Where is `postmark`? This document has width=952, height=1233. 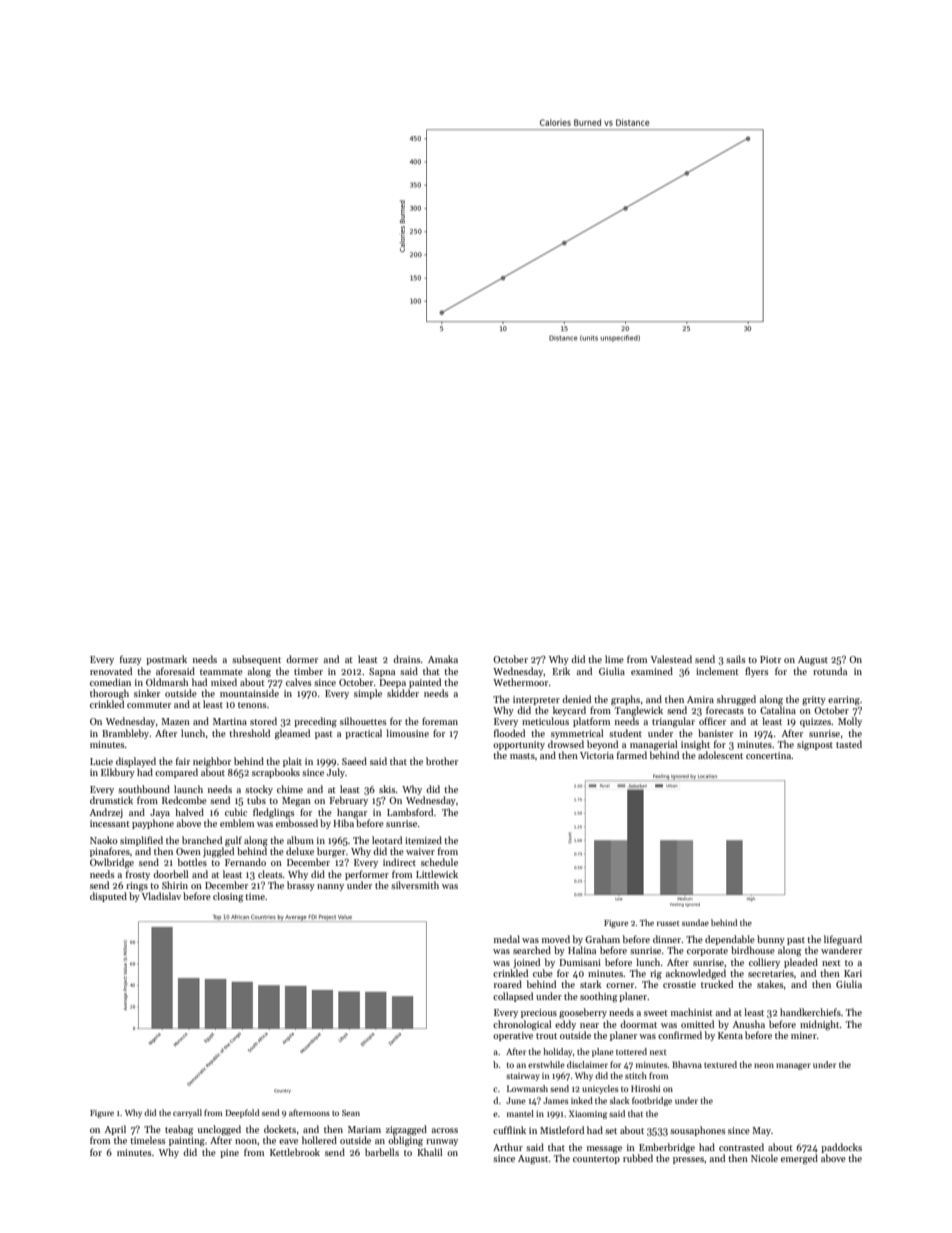
postmark is located at coordinates (166, 660).
